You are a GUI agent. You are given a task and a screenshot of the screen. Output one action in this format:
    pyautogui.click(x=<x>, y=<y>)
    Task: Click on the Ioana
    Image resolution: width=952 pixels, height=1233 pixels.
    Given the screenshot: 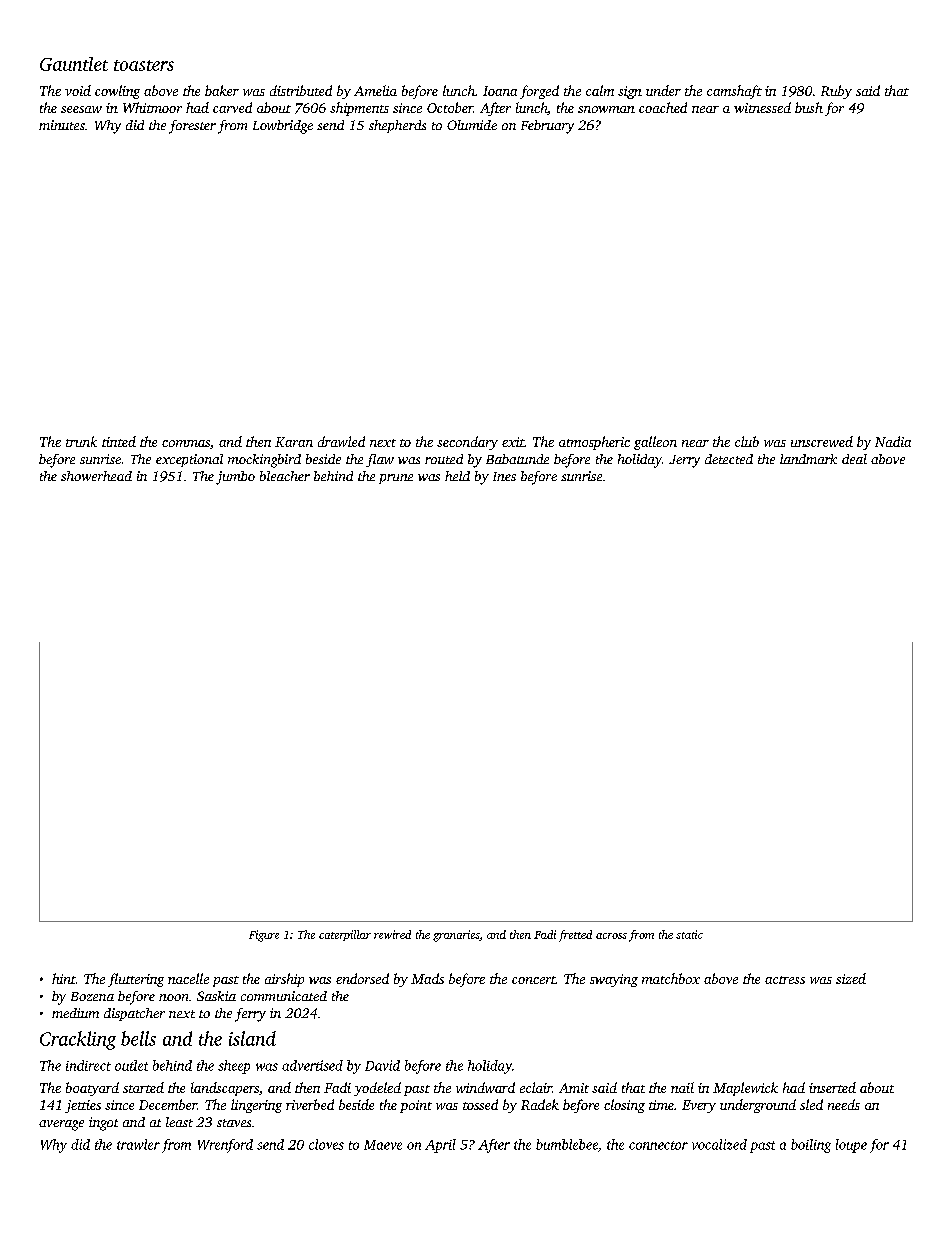 What is the action you would take?
    pyautogui.click(x=500, y=91)
